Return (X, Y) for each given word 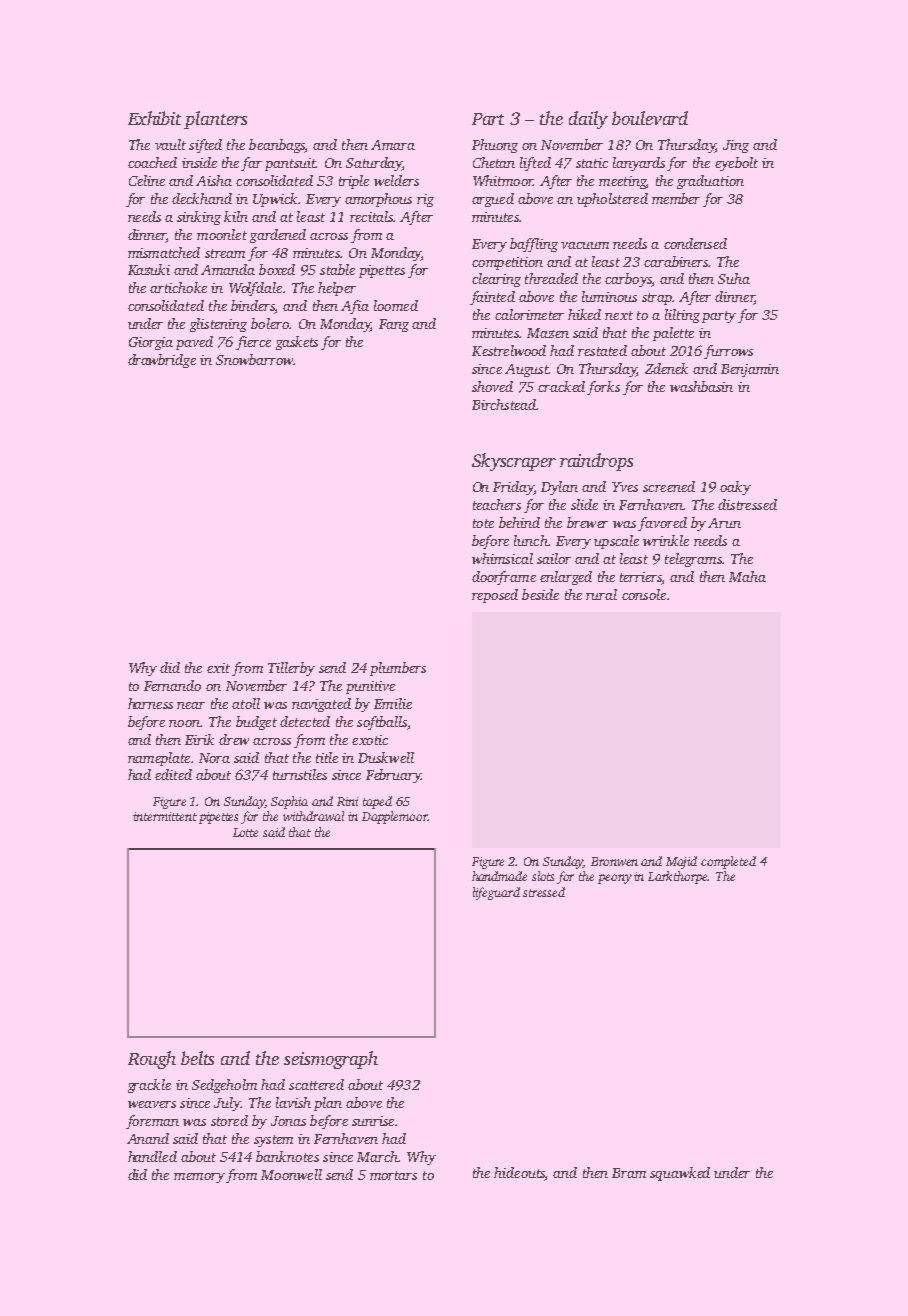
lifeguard (496, 893)
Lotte (245, 832)
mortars (393, 1175)
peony (615, 879)
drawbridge (162, 361)
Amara (393, 145)
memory (199, 1178)
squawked (680, 1174)
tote (483, 523)
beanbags (277, 146)
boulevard (650, 118)
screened (669, 486)
